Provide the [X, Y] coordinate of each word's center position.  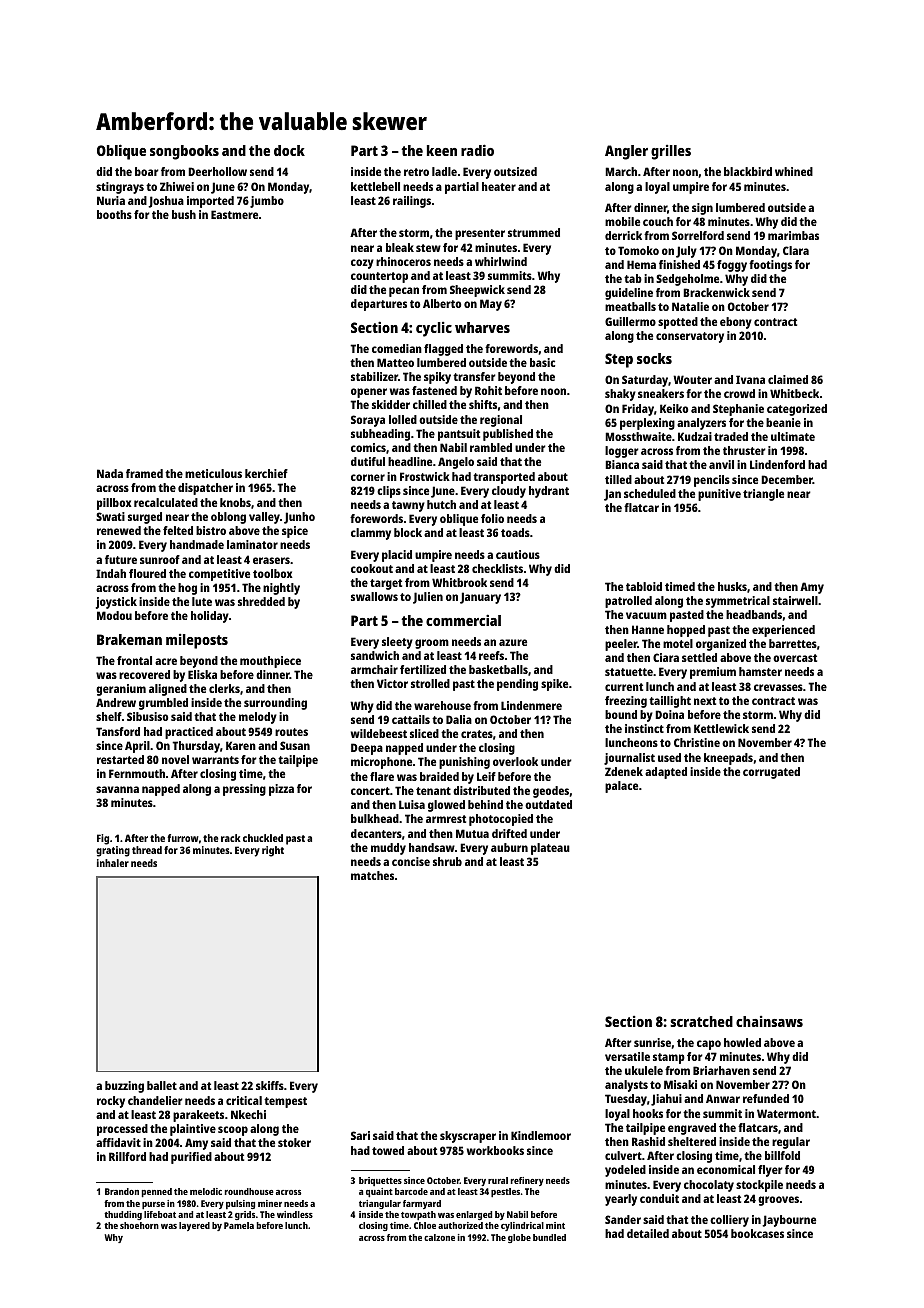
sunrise [652, 1042]
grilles [671, 152]
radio [477, 150]
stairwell [795, 600]
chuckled [263, 838]
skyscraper [468, 1137]
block [408, 532]
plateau [550, 849]
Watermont [786, 1113]
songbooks [184, 152]
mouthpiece [270, 662]
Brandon [122, 1191]
